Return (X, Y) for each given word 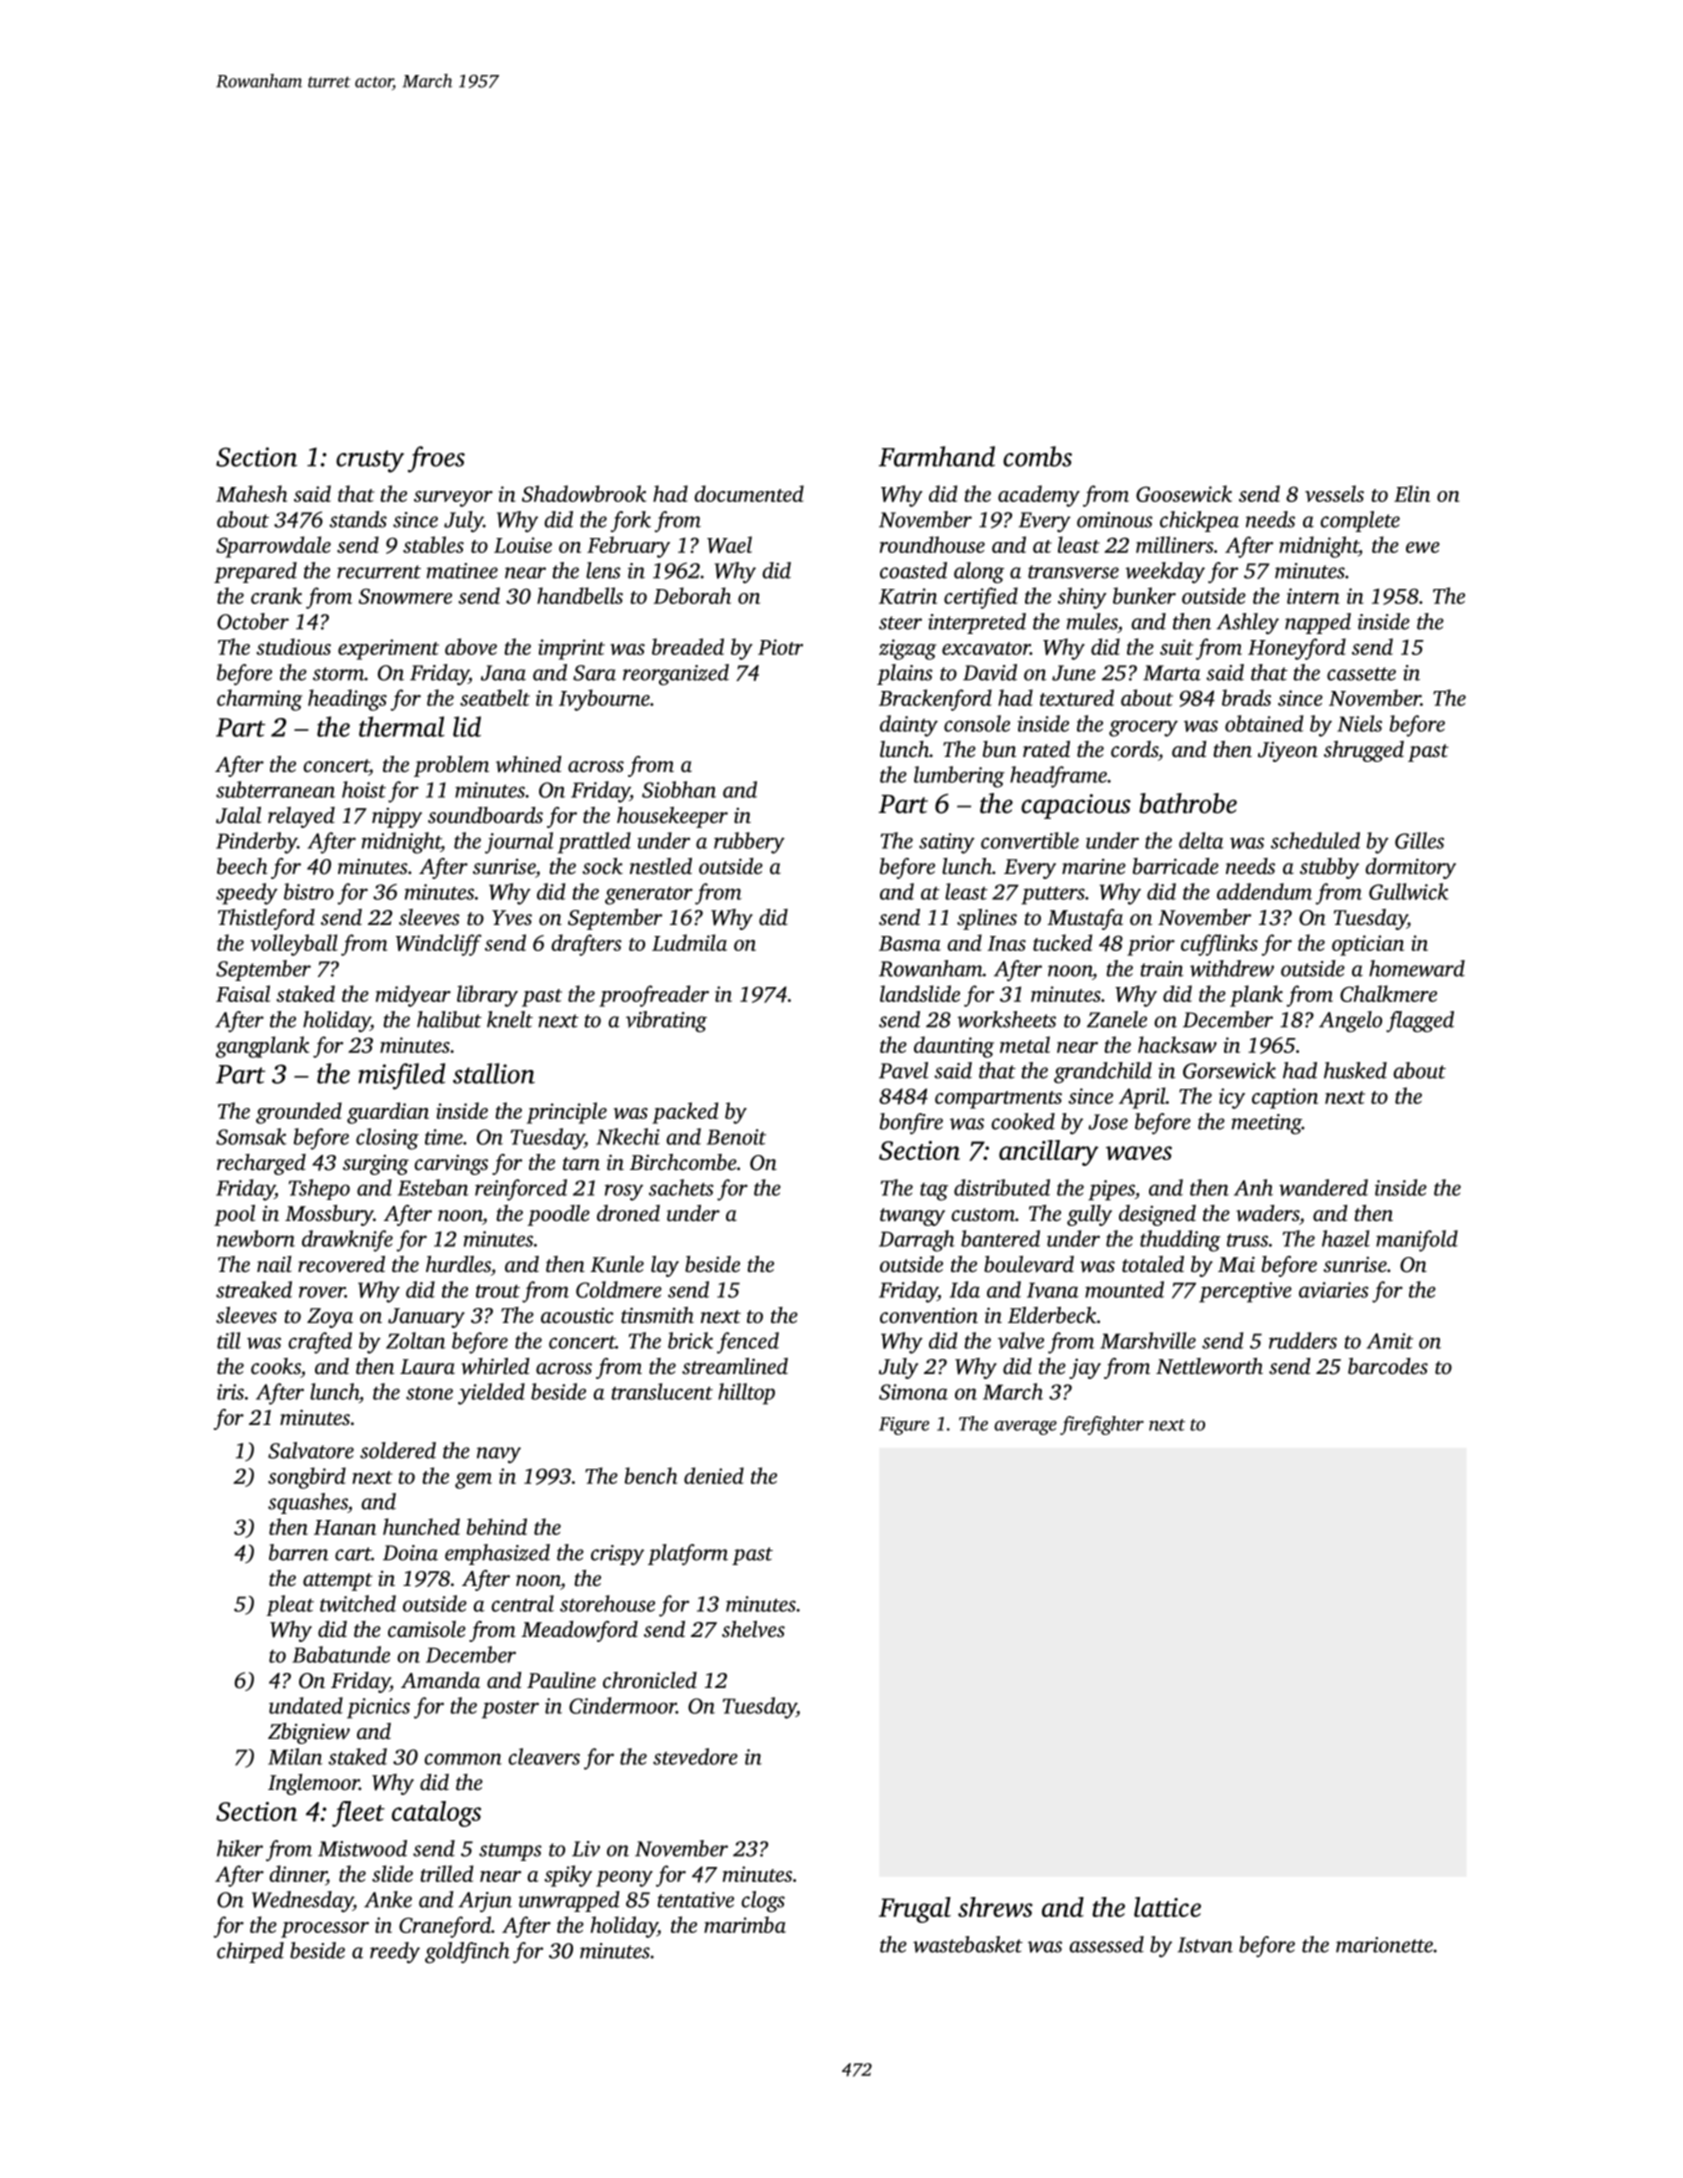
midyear (413, 996)
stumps (510, 1852)
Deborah (692, 595)
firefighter (1102, 1425)
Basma (910, 943)
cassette (1361, 674)
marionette (1384, 1945)
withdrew (1232, 968)
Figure (904, 1426)
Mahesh (251, 493)
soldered (398, 1450)
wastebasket (968, 1944)
